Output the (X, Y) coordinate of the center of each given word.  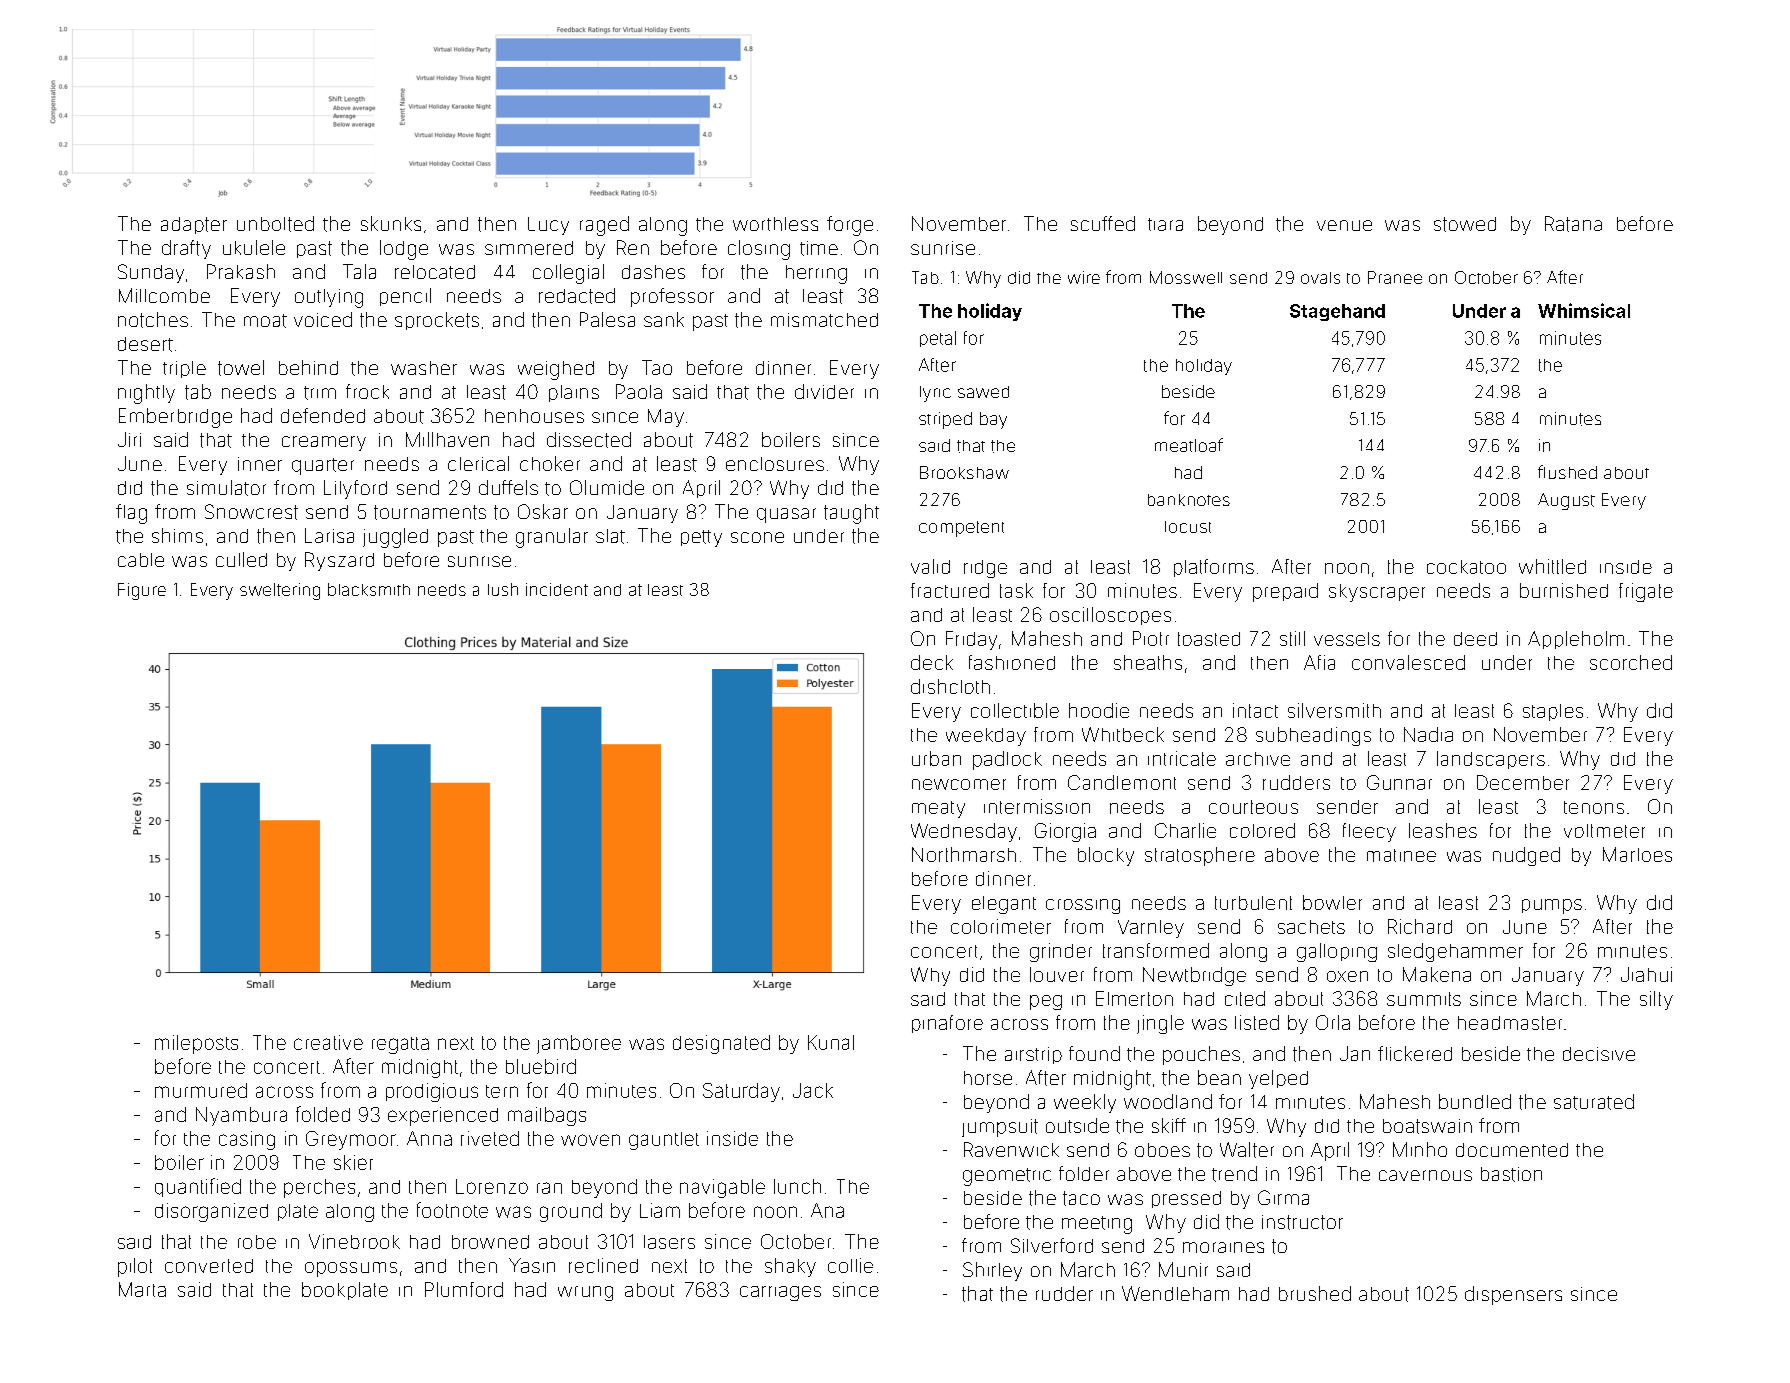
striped (945, 420)
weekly (1085, 1103)
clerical (478, 463)
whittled (1552, 566)
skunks (391, 223)
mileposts (196, 1044)
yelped (1278, 1079)
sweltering (280, 591)
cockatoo (1466, 567)
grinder (1061, 952)
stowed (1465, 224)
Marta (142, 1289)
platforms (1214, 568)
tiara (1165, 224)
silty (1656, 1000)
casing (247, 1140)
